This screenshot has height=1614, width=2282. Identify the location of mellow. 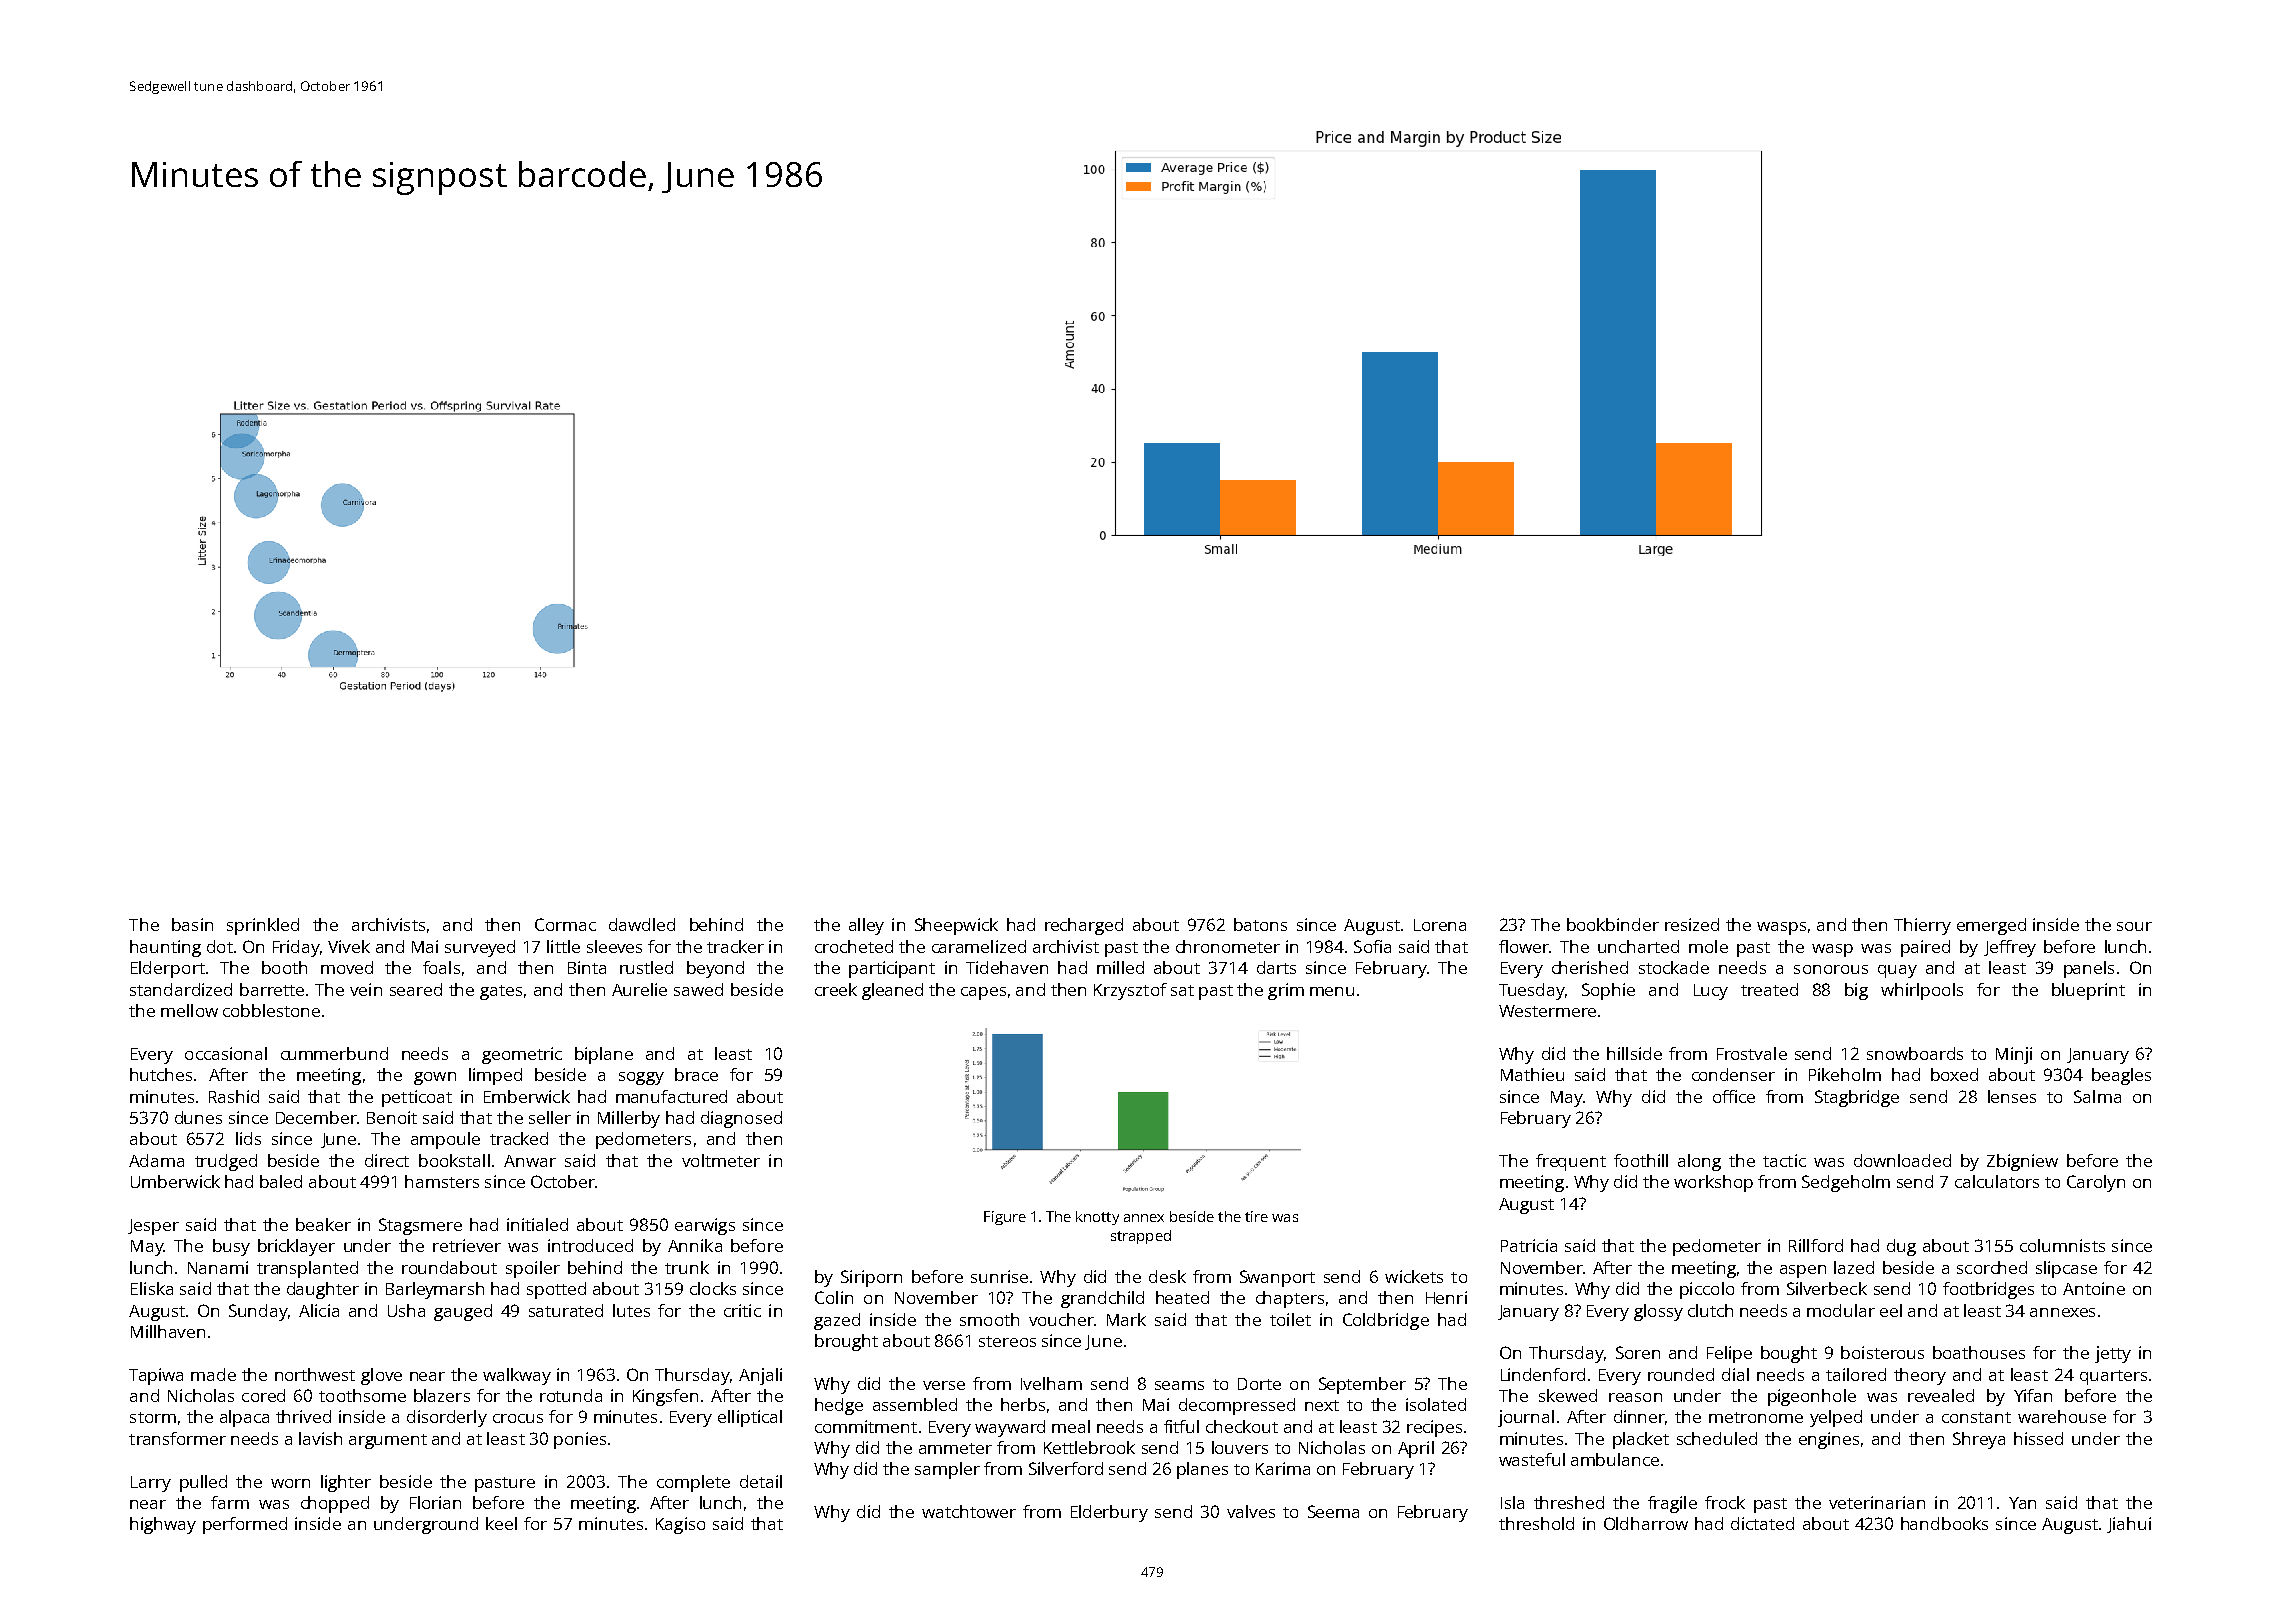
(189, 1010).
